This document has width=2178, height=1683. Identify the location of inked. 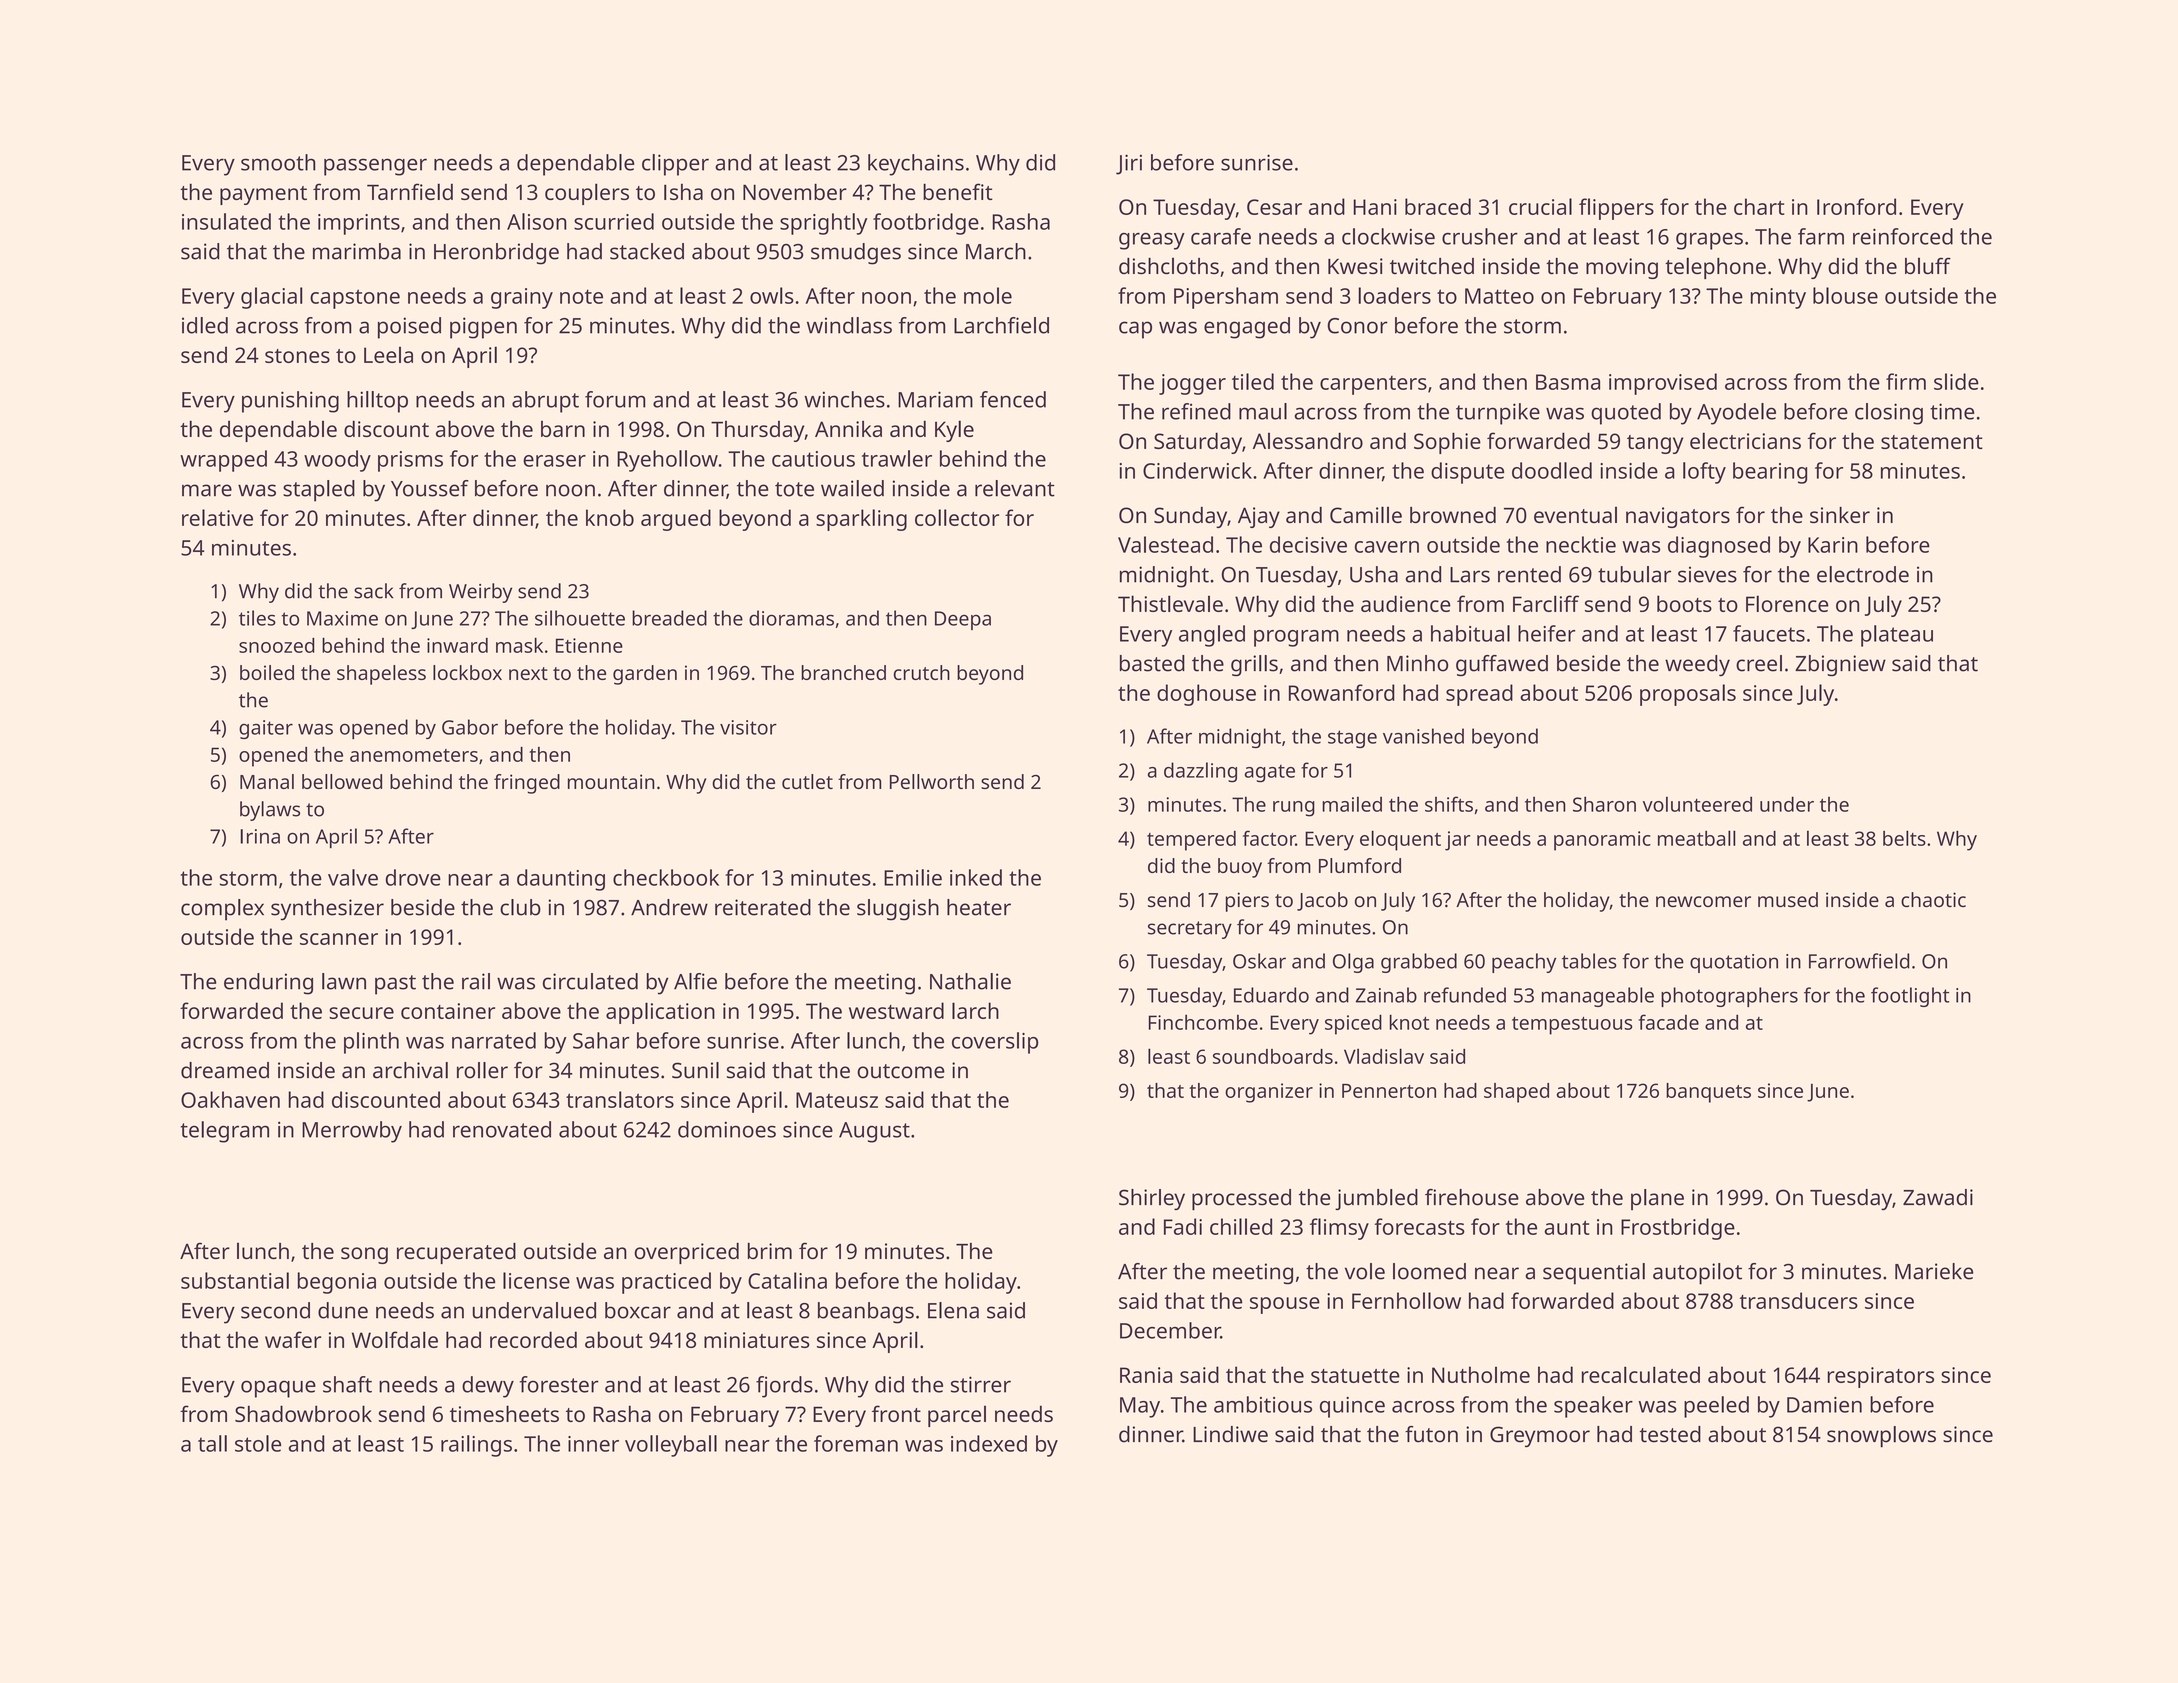
(976, 877).
